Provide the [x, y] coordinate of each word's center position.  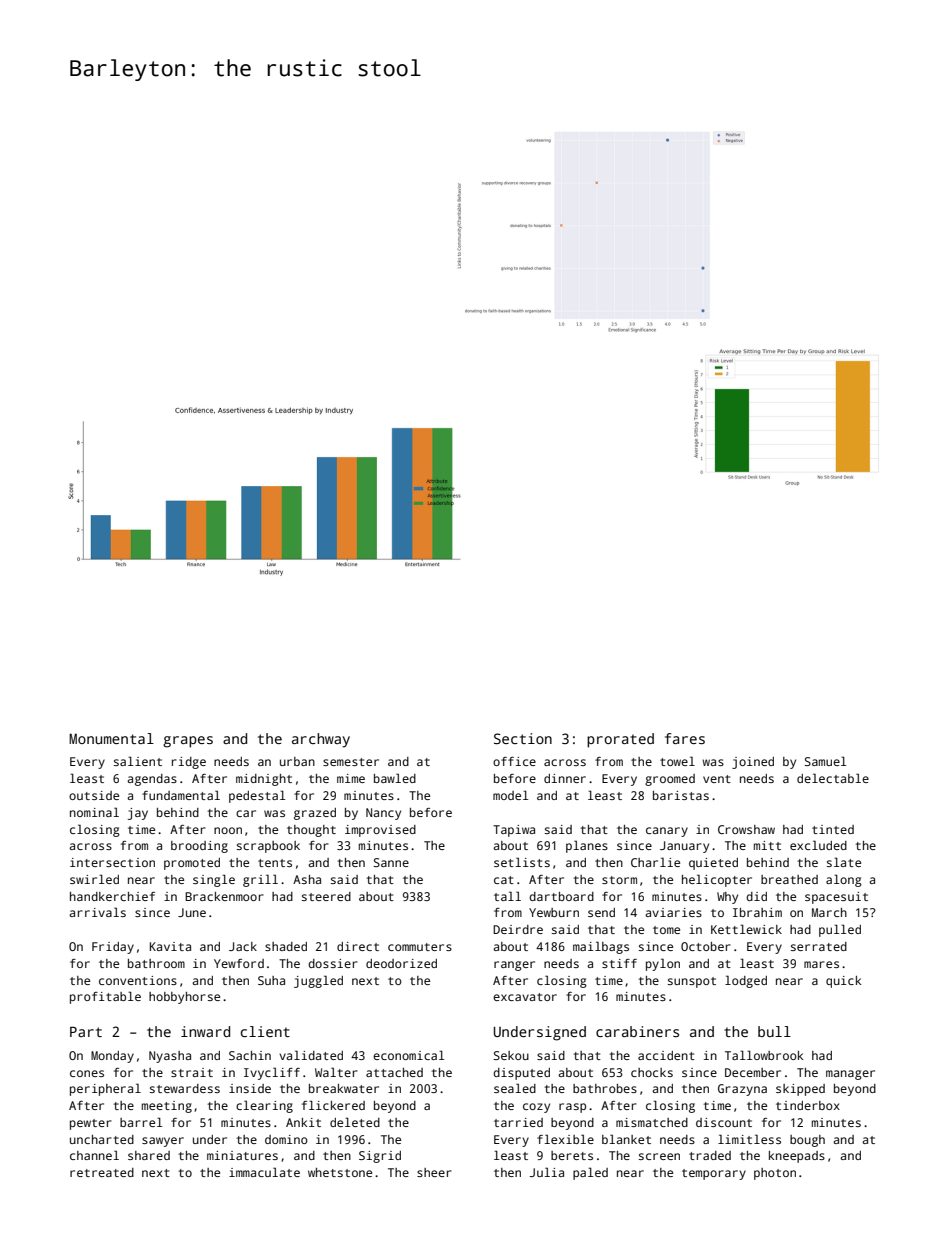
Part [86, 1031]
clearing [264, 1106]
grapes [188, 742]
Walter [336, 1072]
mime [351, 778]
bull [774, 1031]
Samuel [826, 761]
